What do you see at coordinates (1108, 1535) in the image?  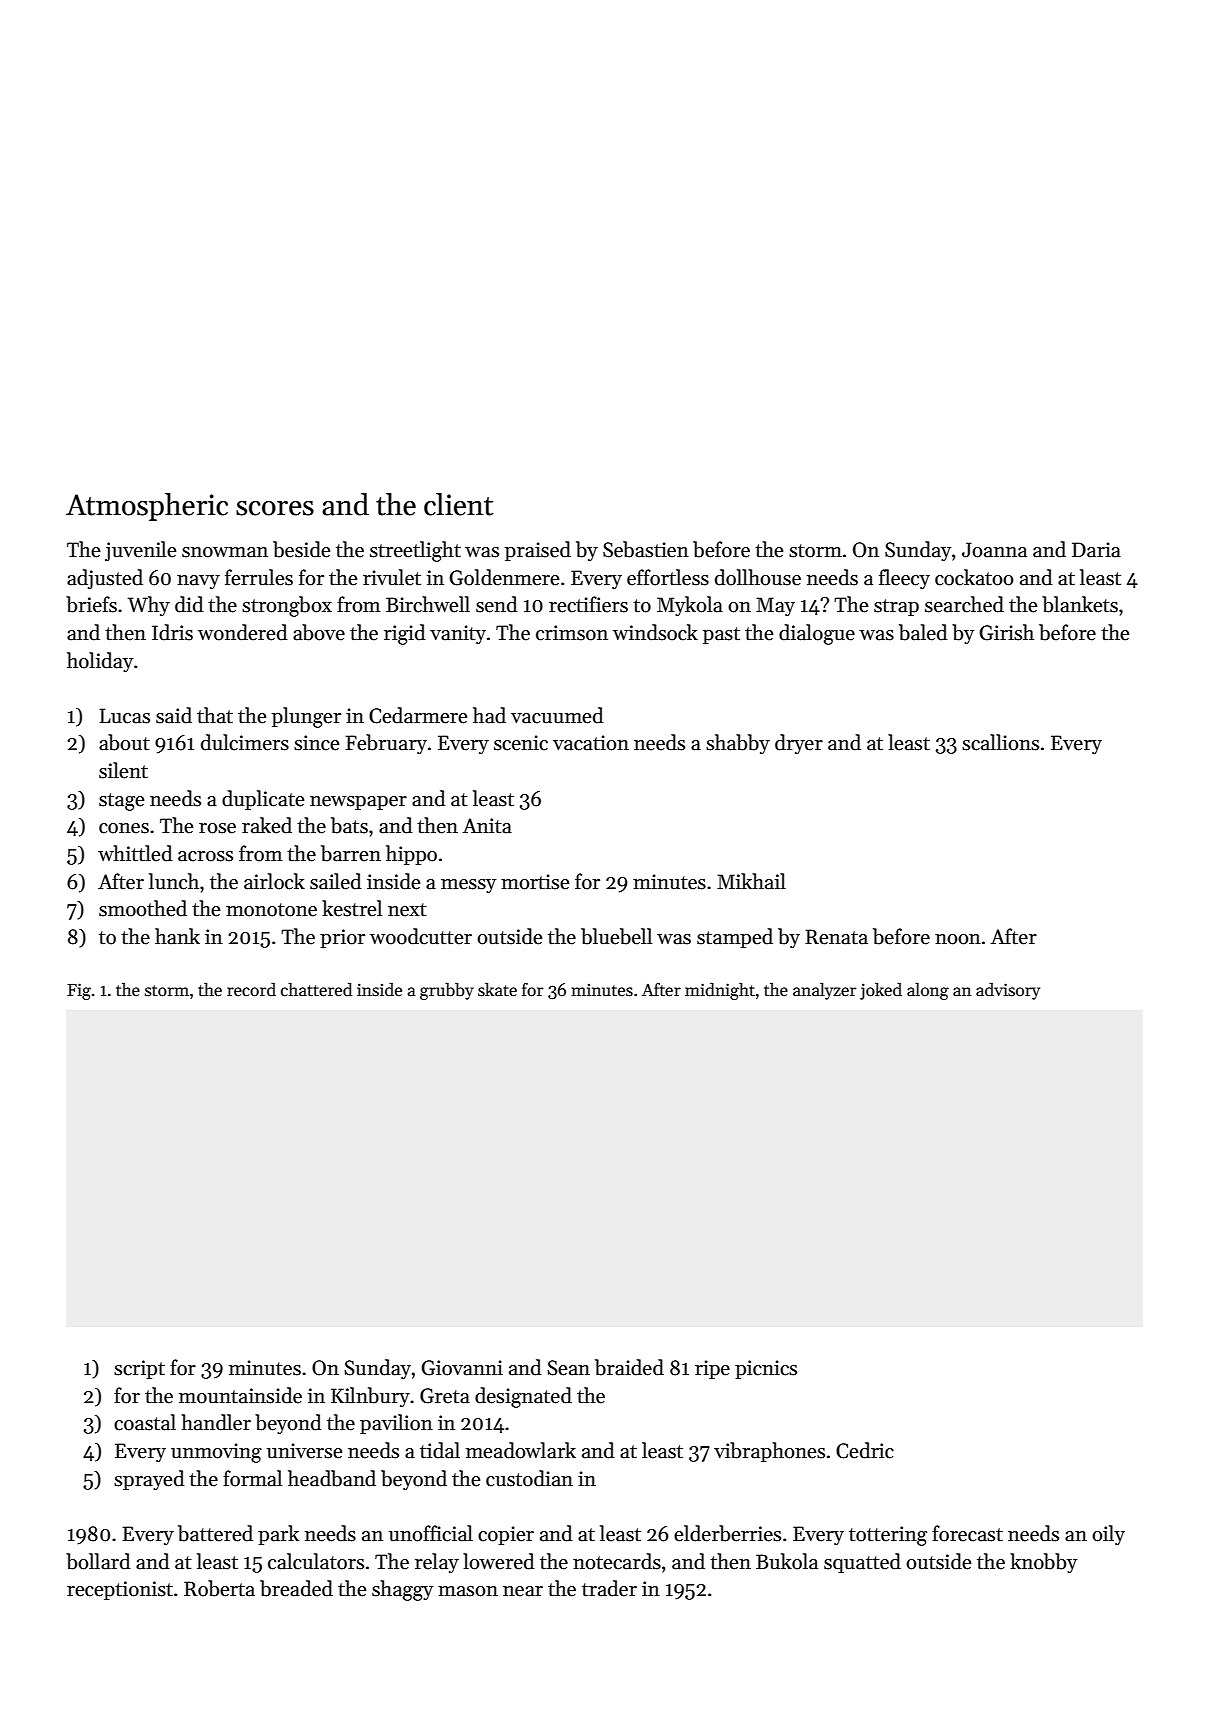 I see `oily` at bounding box center [1108, 1535].
